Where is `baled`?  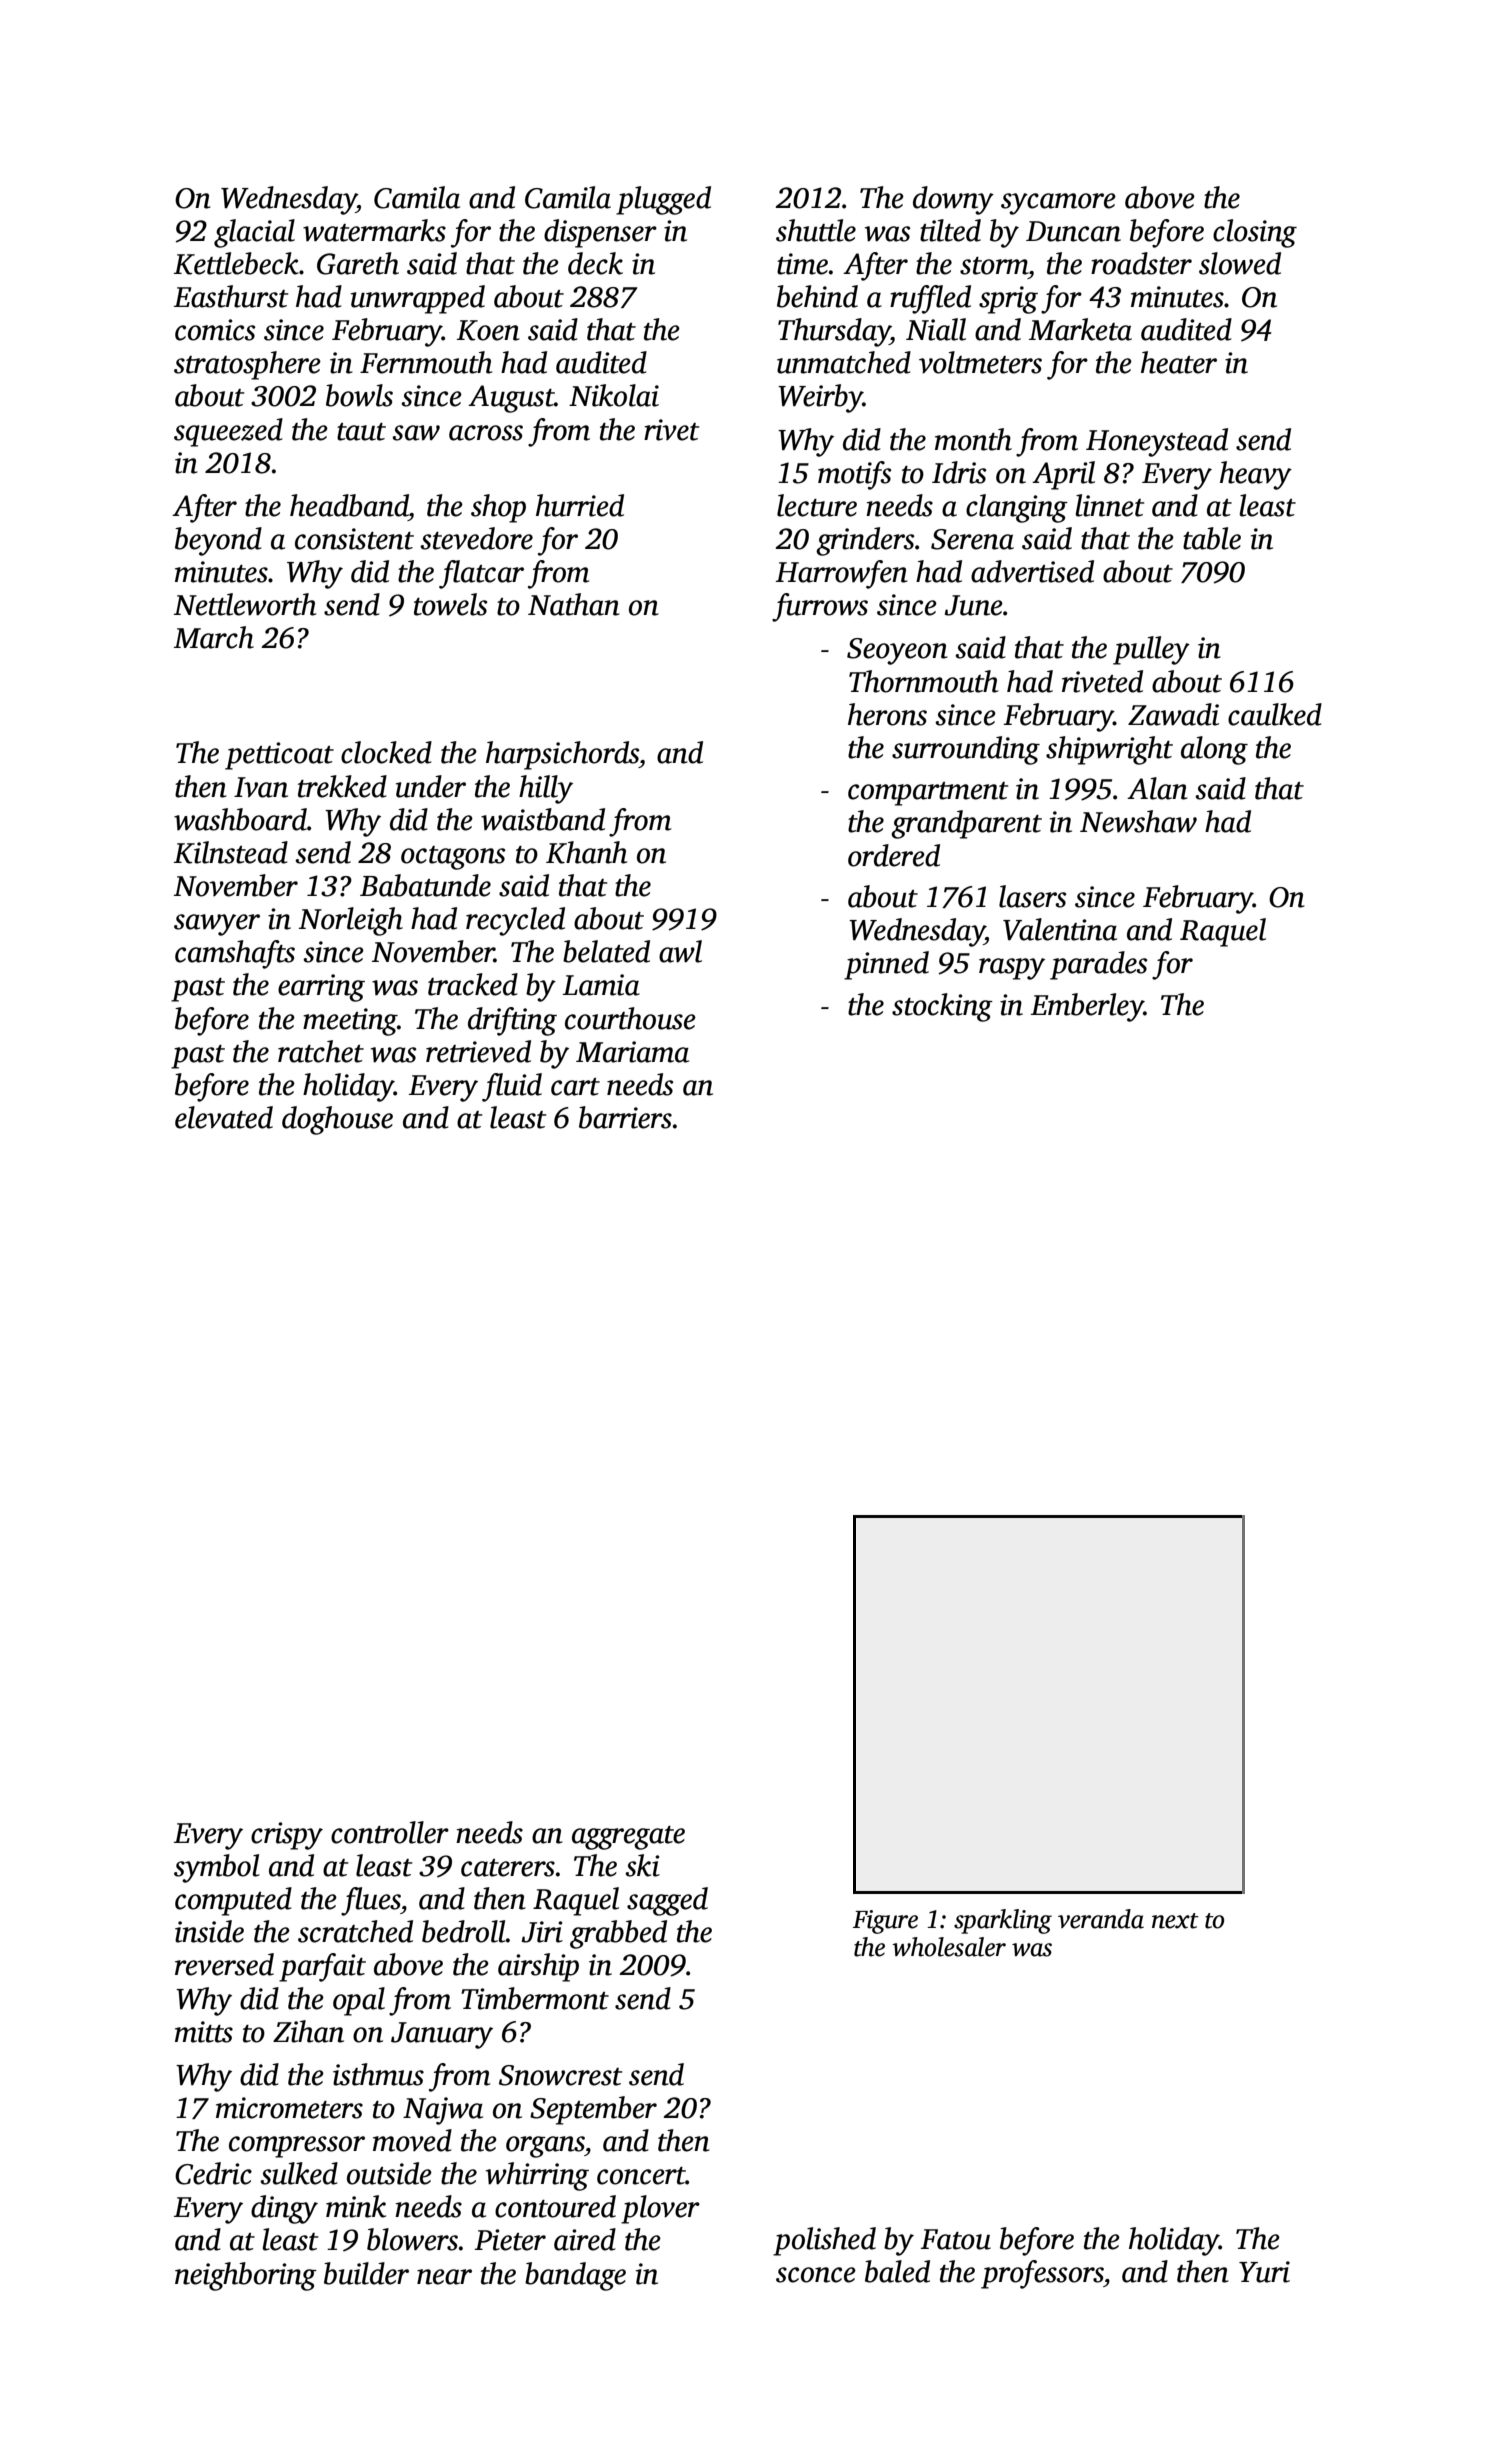 baled is located at coordinates (897, 2271).
